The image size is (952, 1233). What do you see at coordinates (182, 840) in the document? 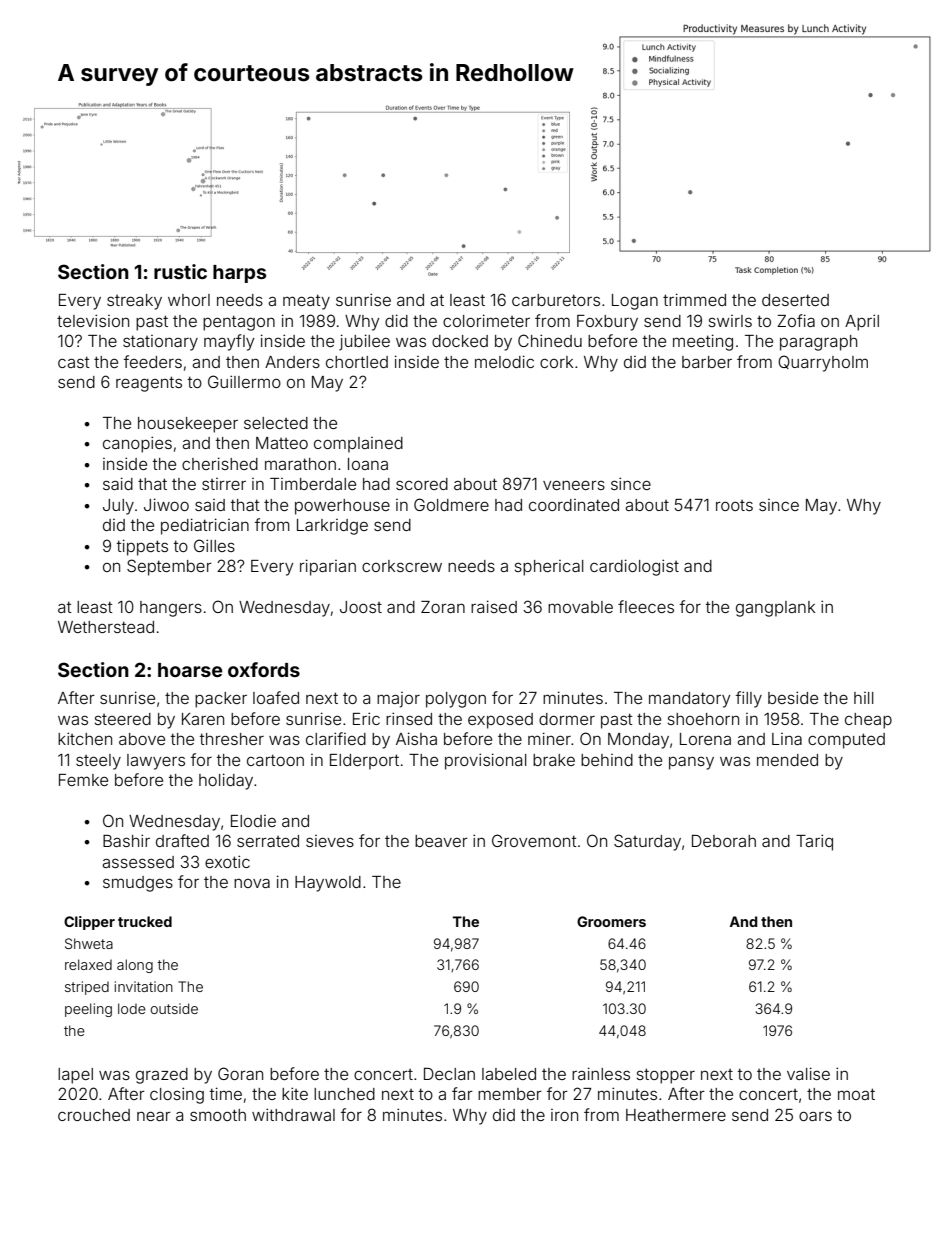
I see `drafted` at bounding box center [182, 840].
